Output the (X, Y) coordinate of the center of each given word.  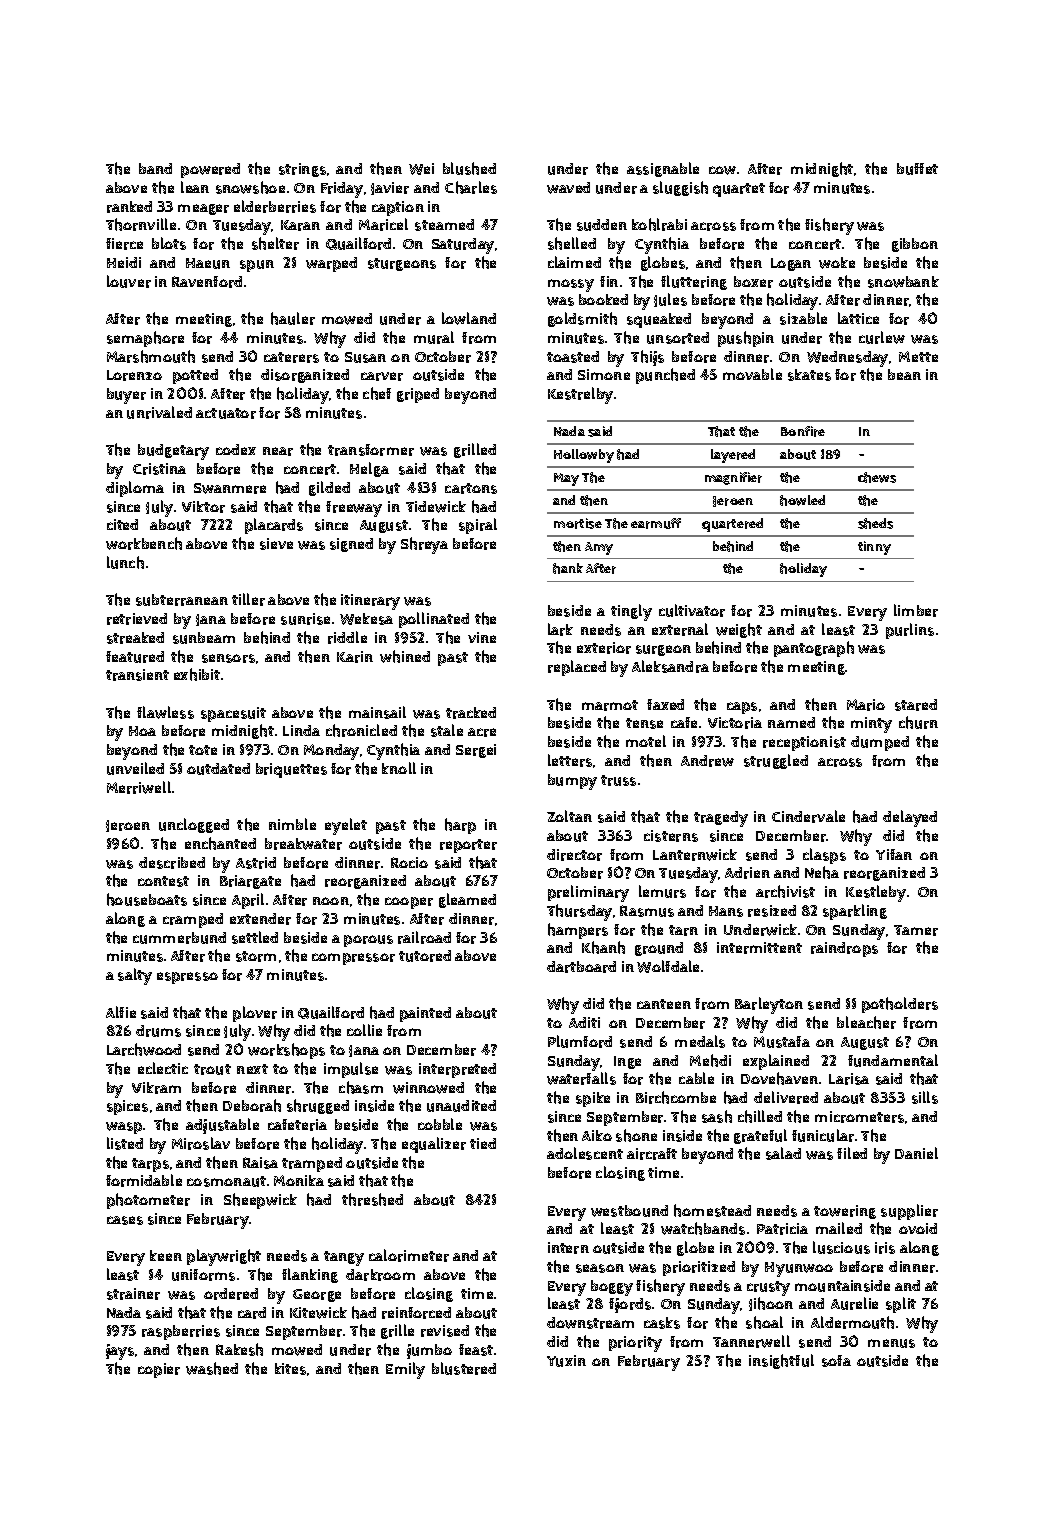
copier (159, 1370)
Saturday (463, 246)
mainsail (377, 712)
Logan (791, 264)
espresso (187, 978)
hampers (578, 931)
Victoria (735, 723)
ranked (129, 207)
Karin (355, 657)
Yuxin (566, 1361)
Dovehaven (779, 1078)
